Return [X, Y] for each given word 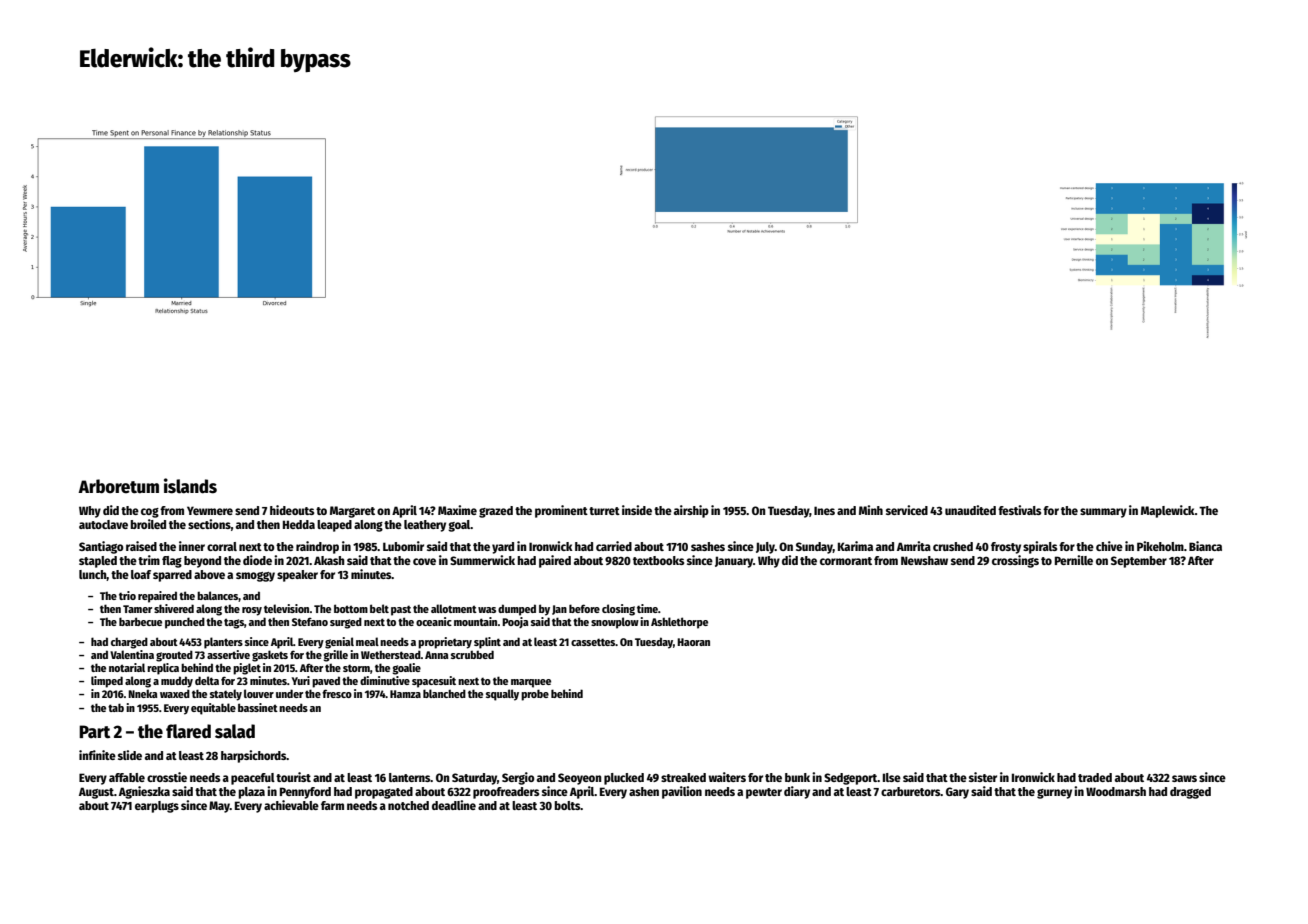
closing [618, 610]
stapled [98, 562]
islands [190, 486]
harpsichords [254, 756]
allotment [454, 608]
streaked [683, 777]
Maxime [457, 510]
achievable [291, 805]
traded [1095, 777]
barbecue [140, 621]
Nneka [142, 693]
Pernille [1074, 560]
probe [535, 695]
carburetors [911, 791]
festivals [1019, 510]
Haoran [693, 642]
